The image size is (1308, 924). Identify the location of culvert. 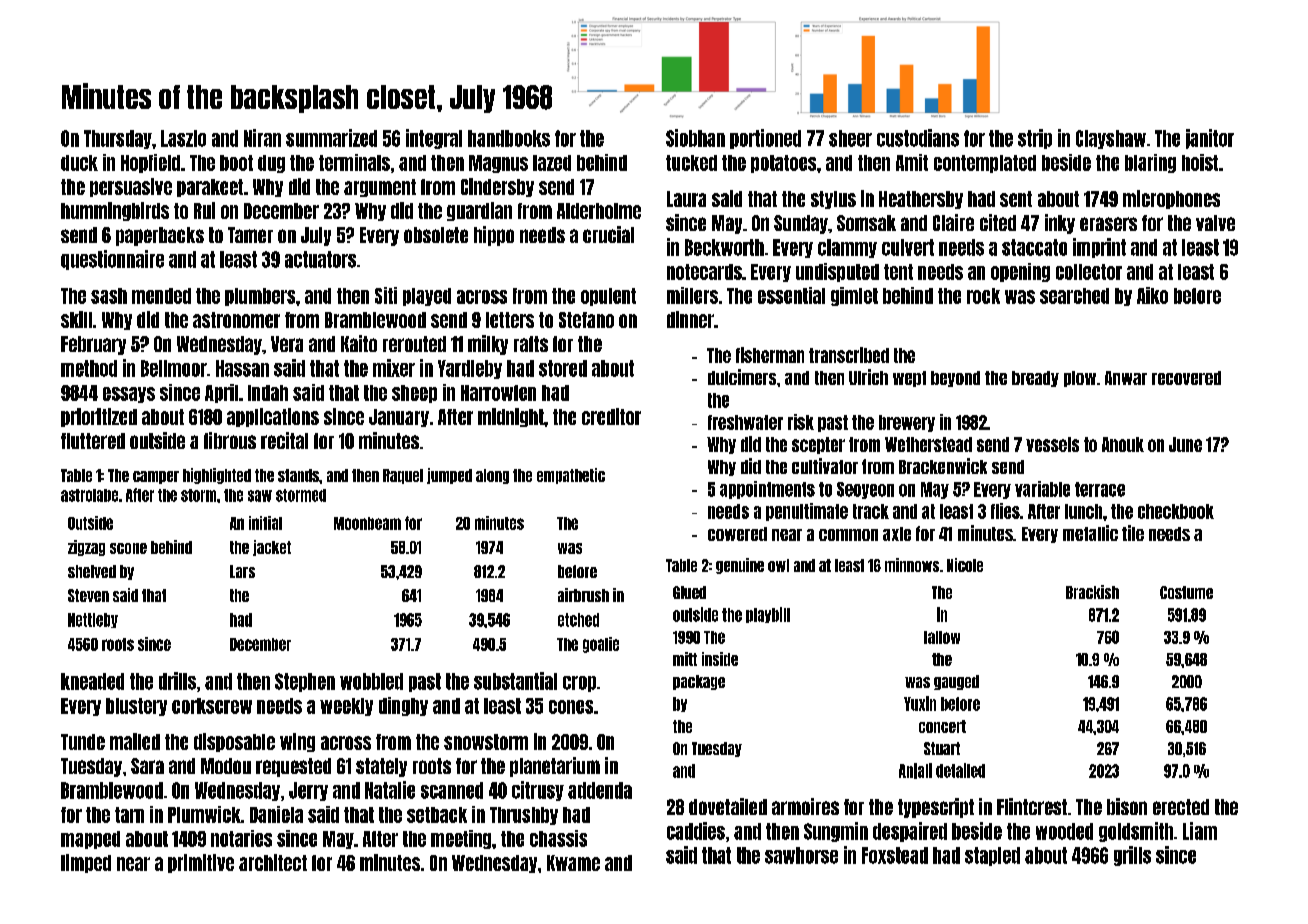
(908, 247).
